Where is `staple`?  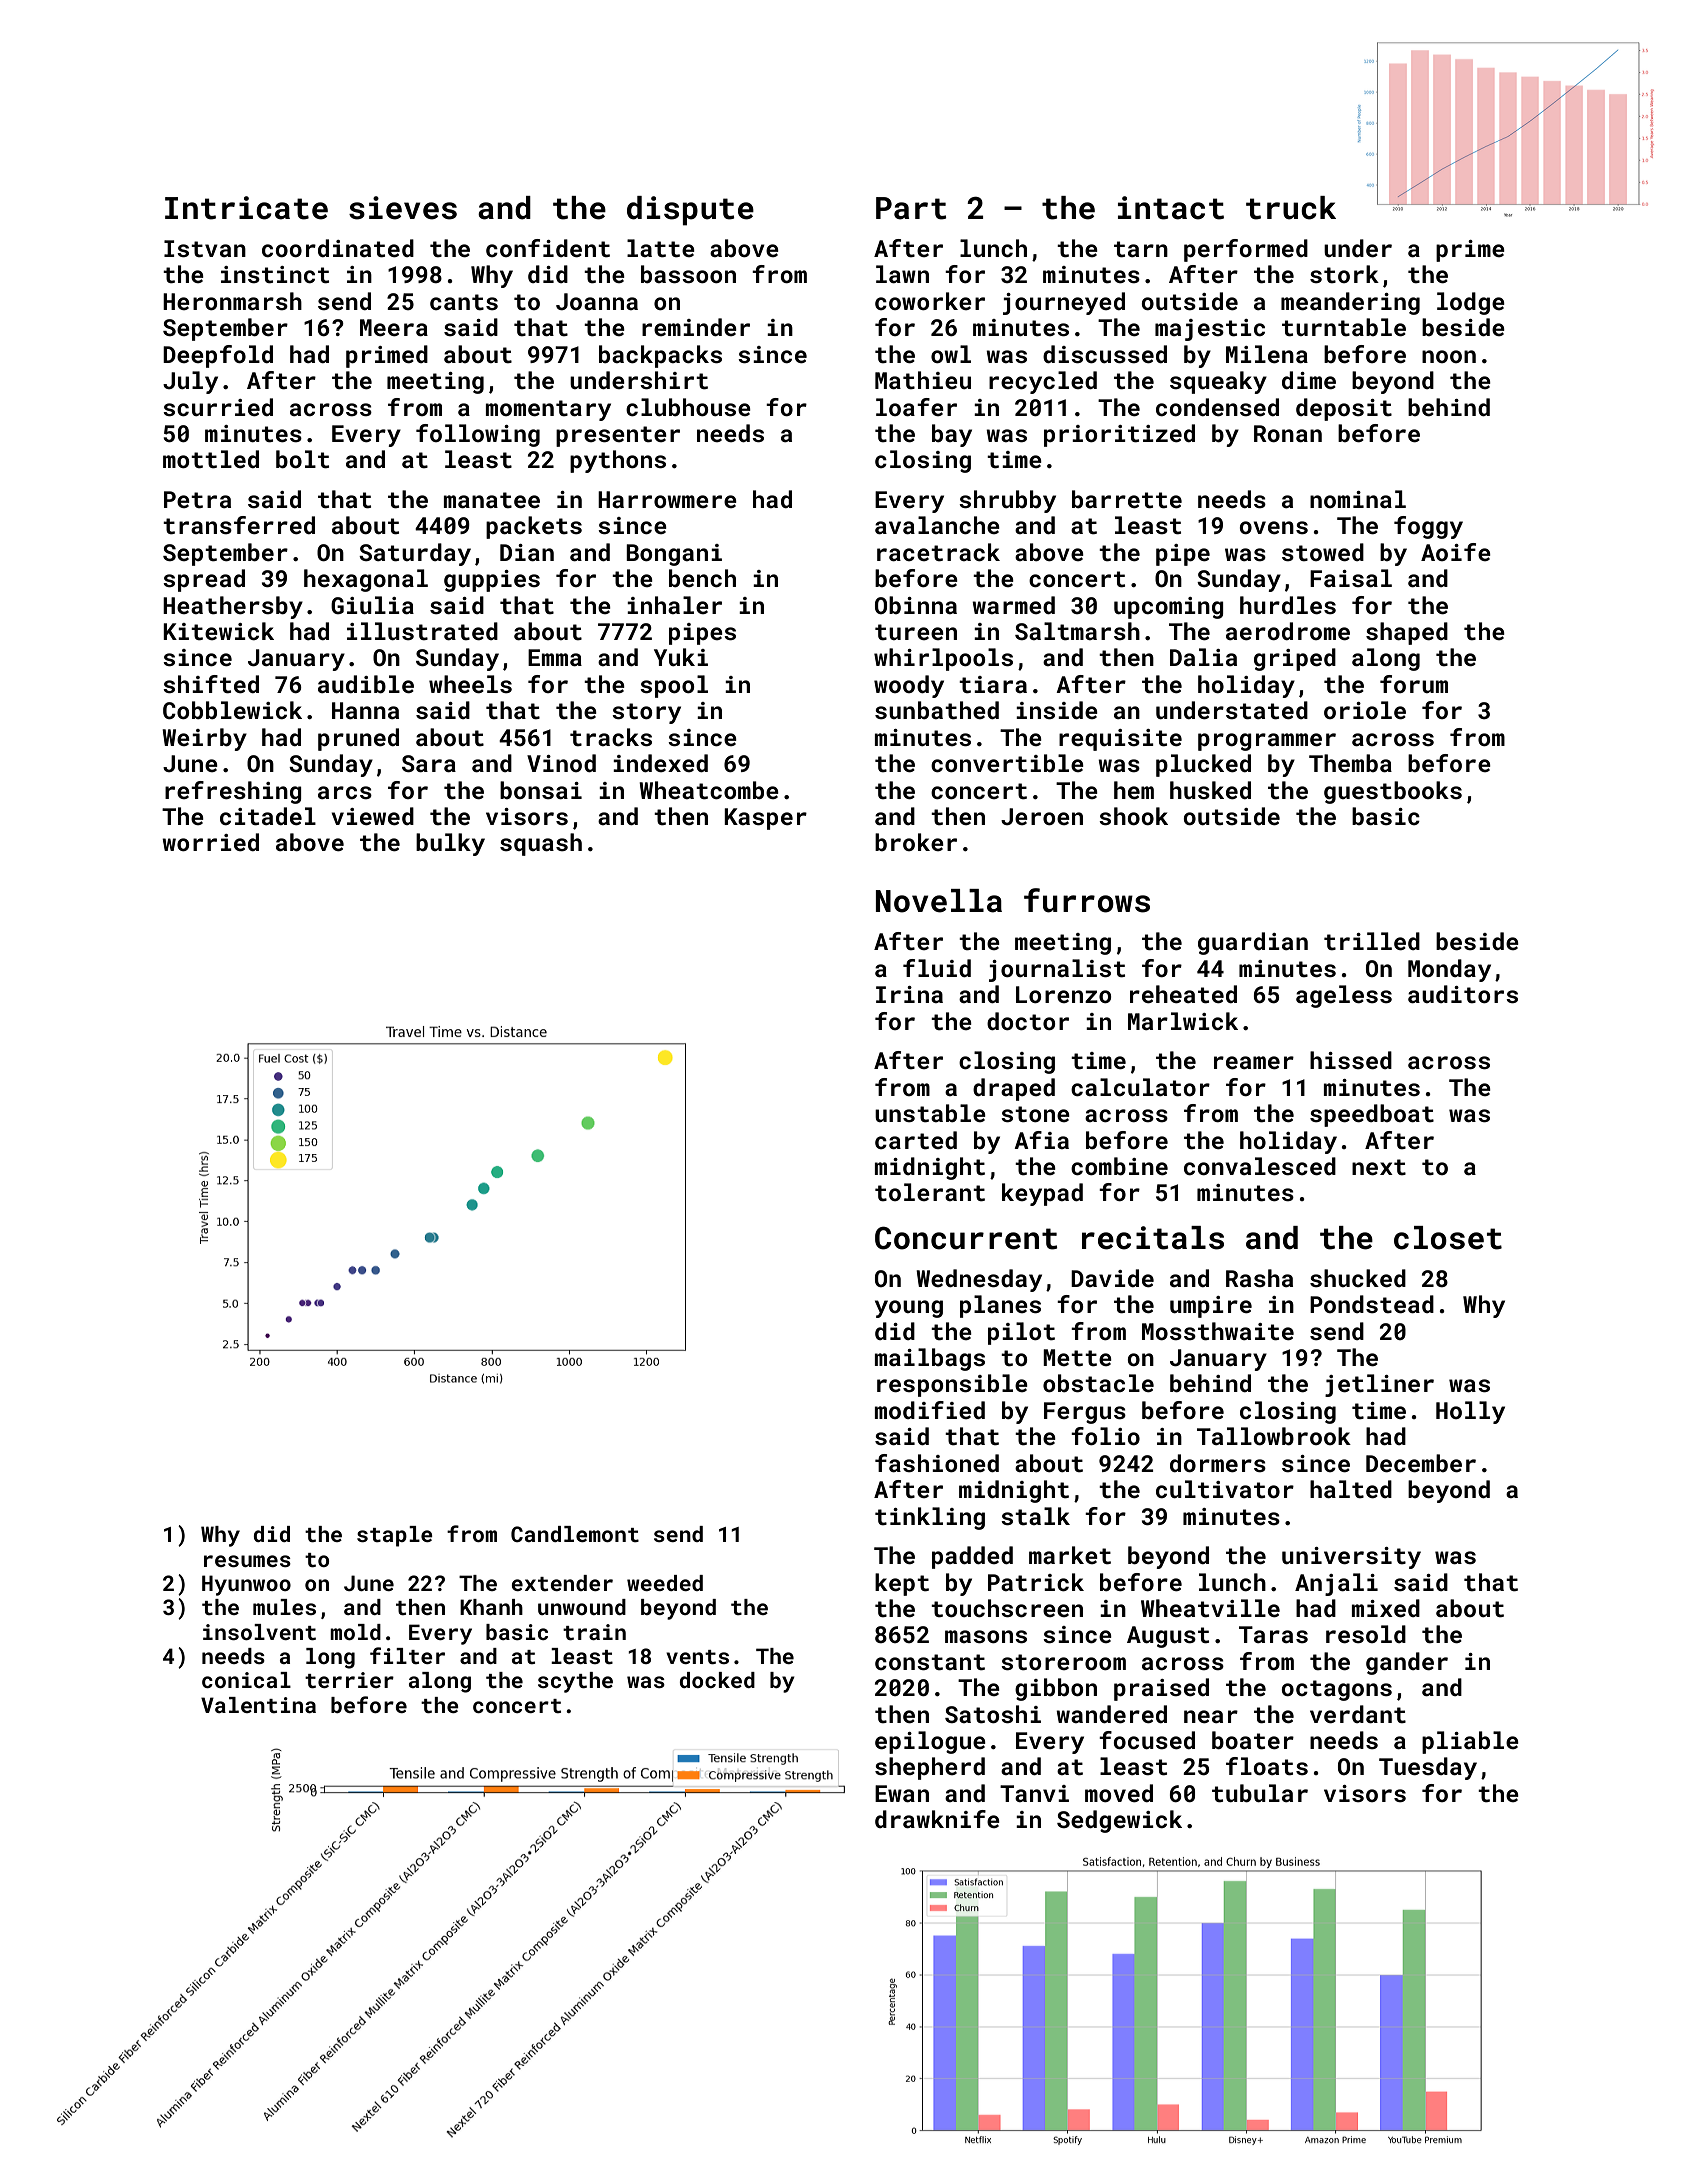 staple is located at coordinates (395, 1536).
